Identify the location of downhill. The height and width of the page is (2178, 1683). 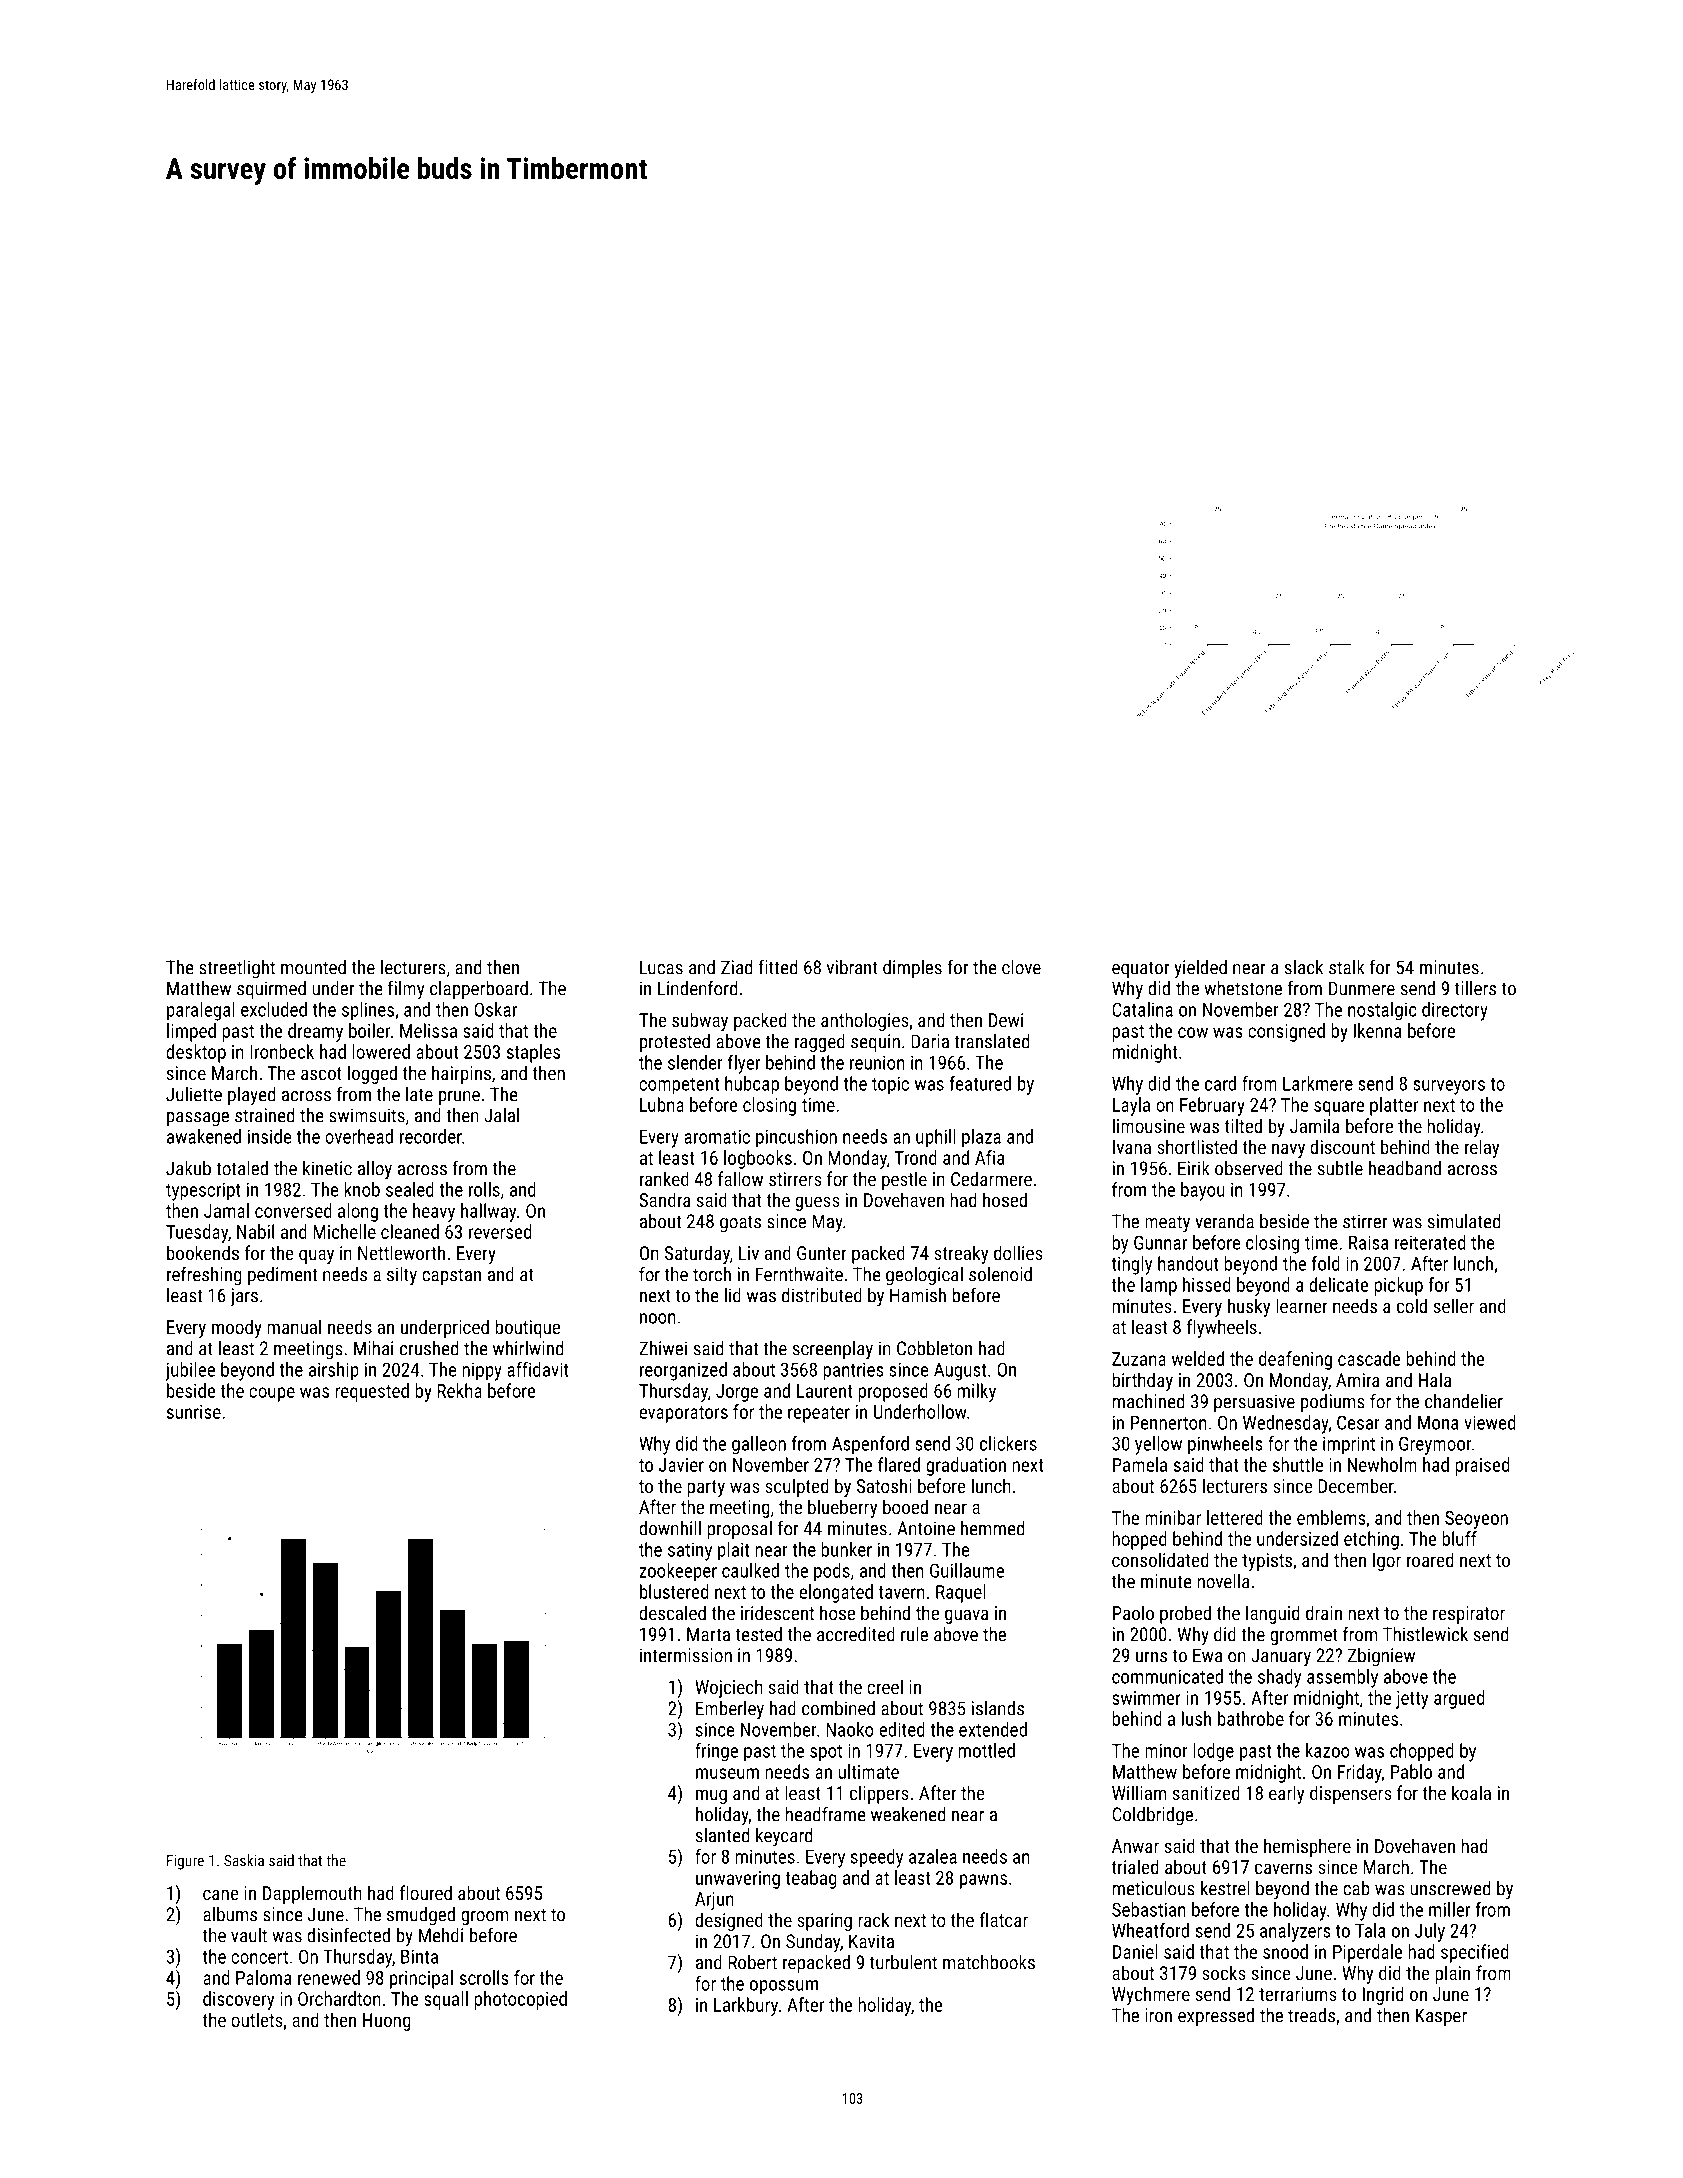
(670, 1528).
